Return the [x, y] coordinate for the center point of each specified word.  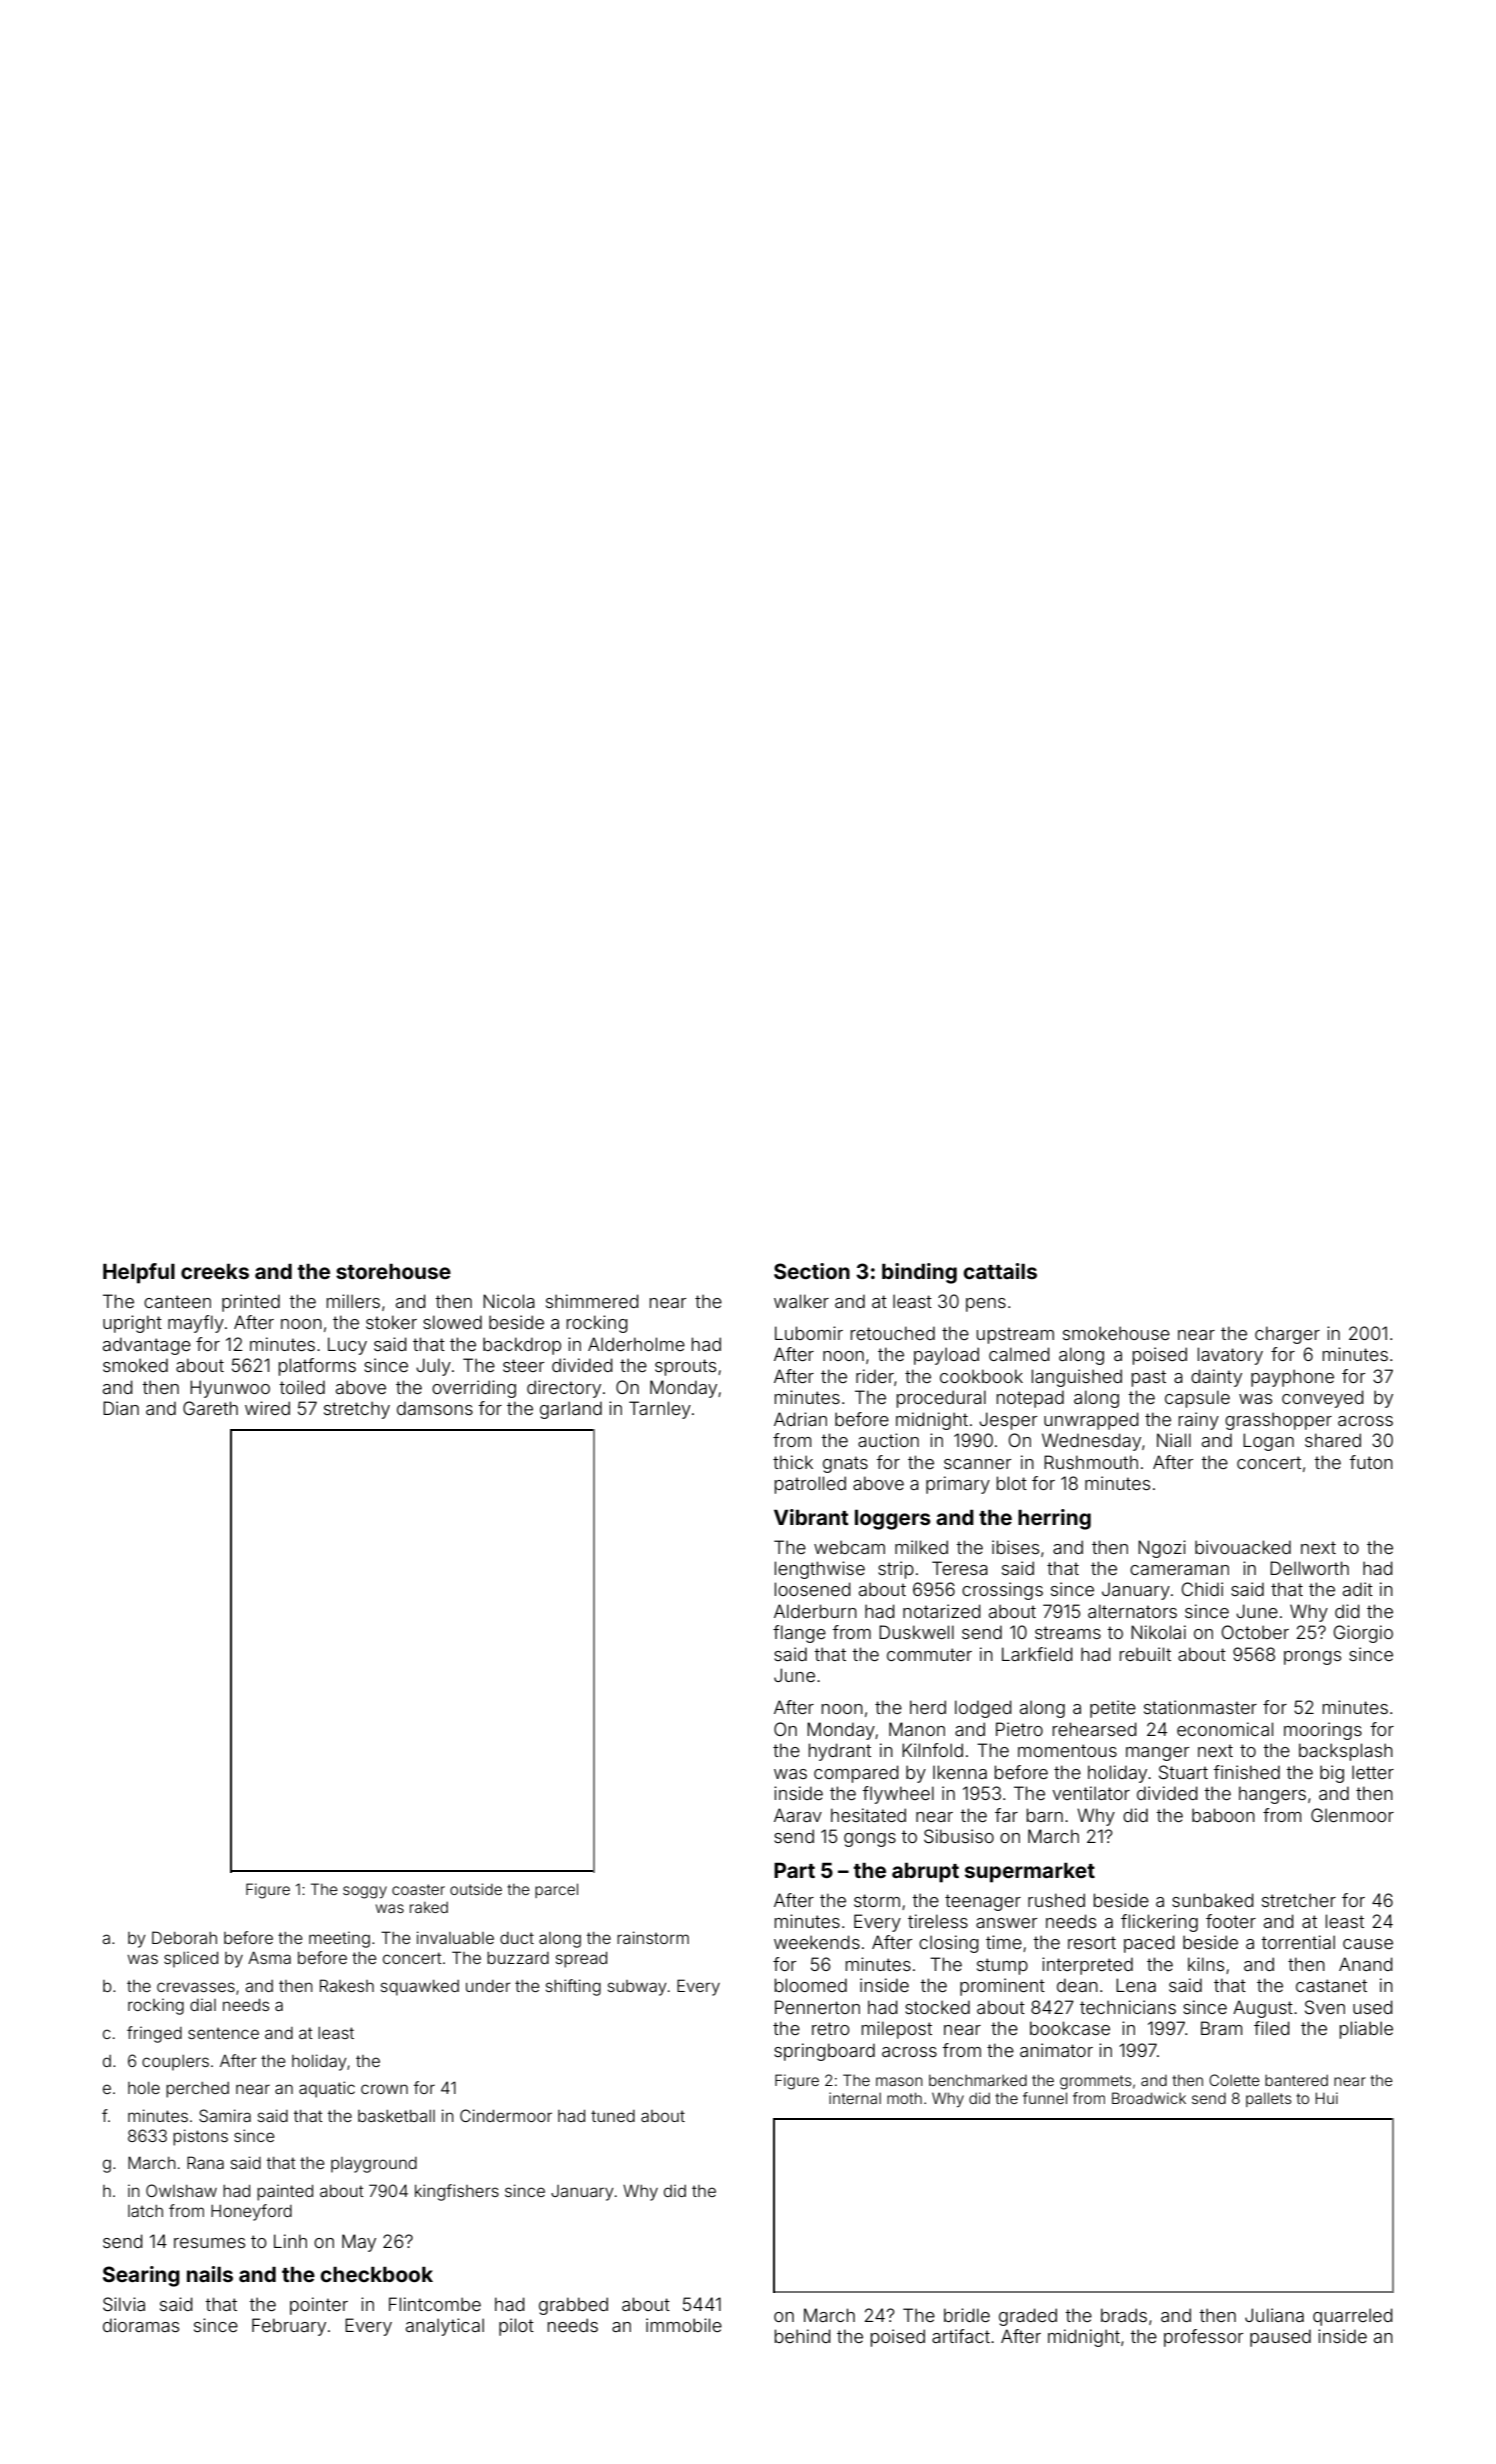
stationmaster [1200, 1707]
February [289, 2327]
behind [803, 2336]
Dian [121, 1408]
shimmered [592, 1301]
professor [1203, 2338]
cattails [1000, 1271]
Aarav [798, 1815]
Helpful [139, 1273]
